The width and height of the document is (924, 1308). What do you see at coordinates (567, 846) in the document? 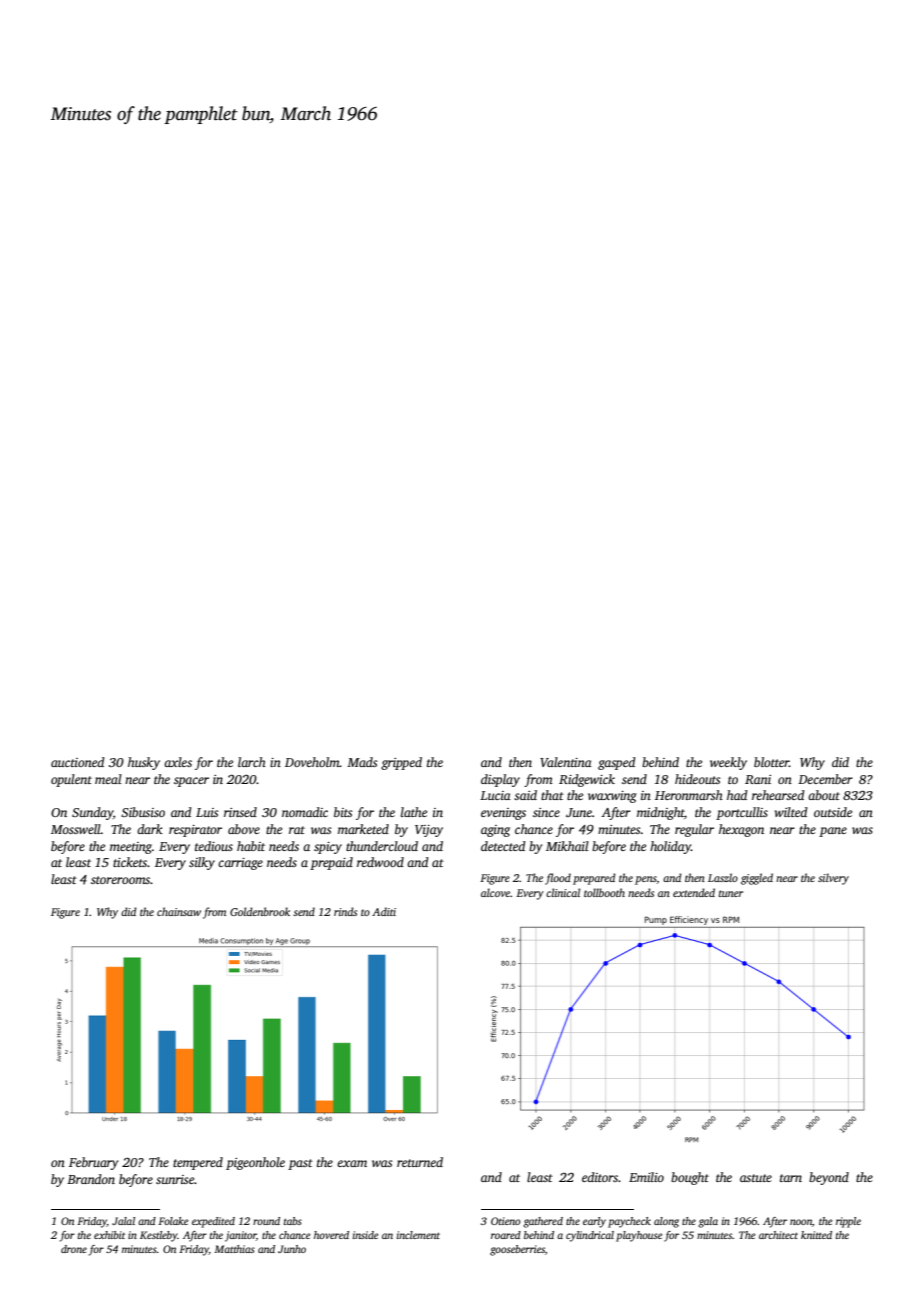
I see `Mikhail` at bounding box center [567, 846].
